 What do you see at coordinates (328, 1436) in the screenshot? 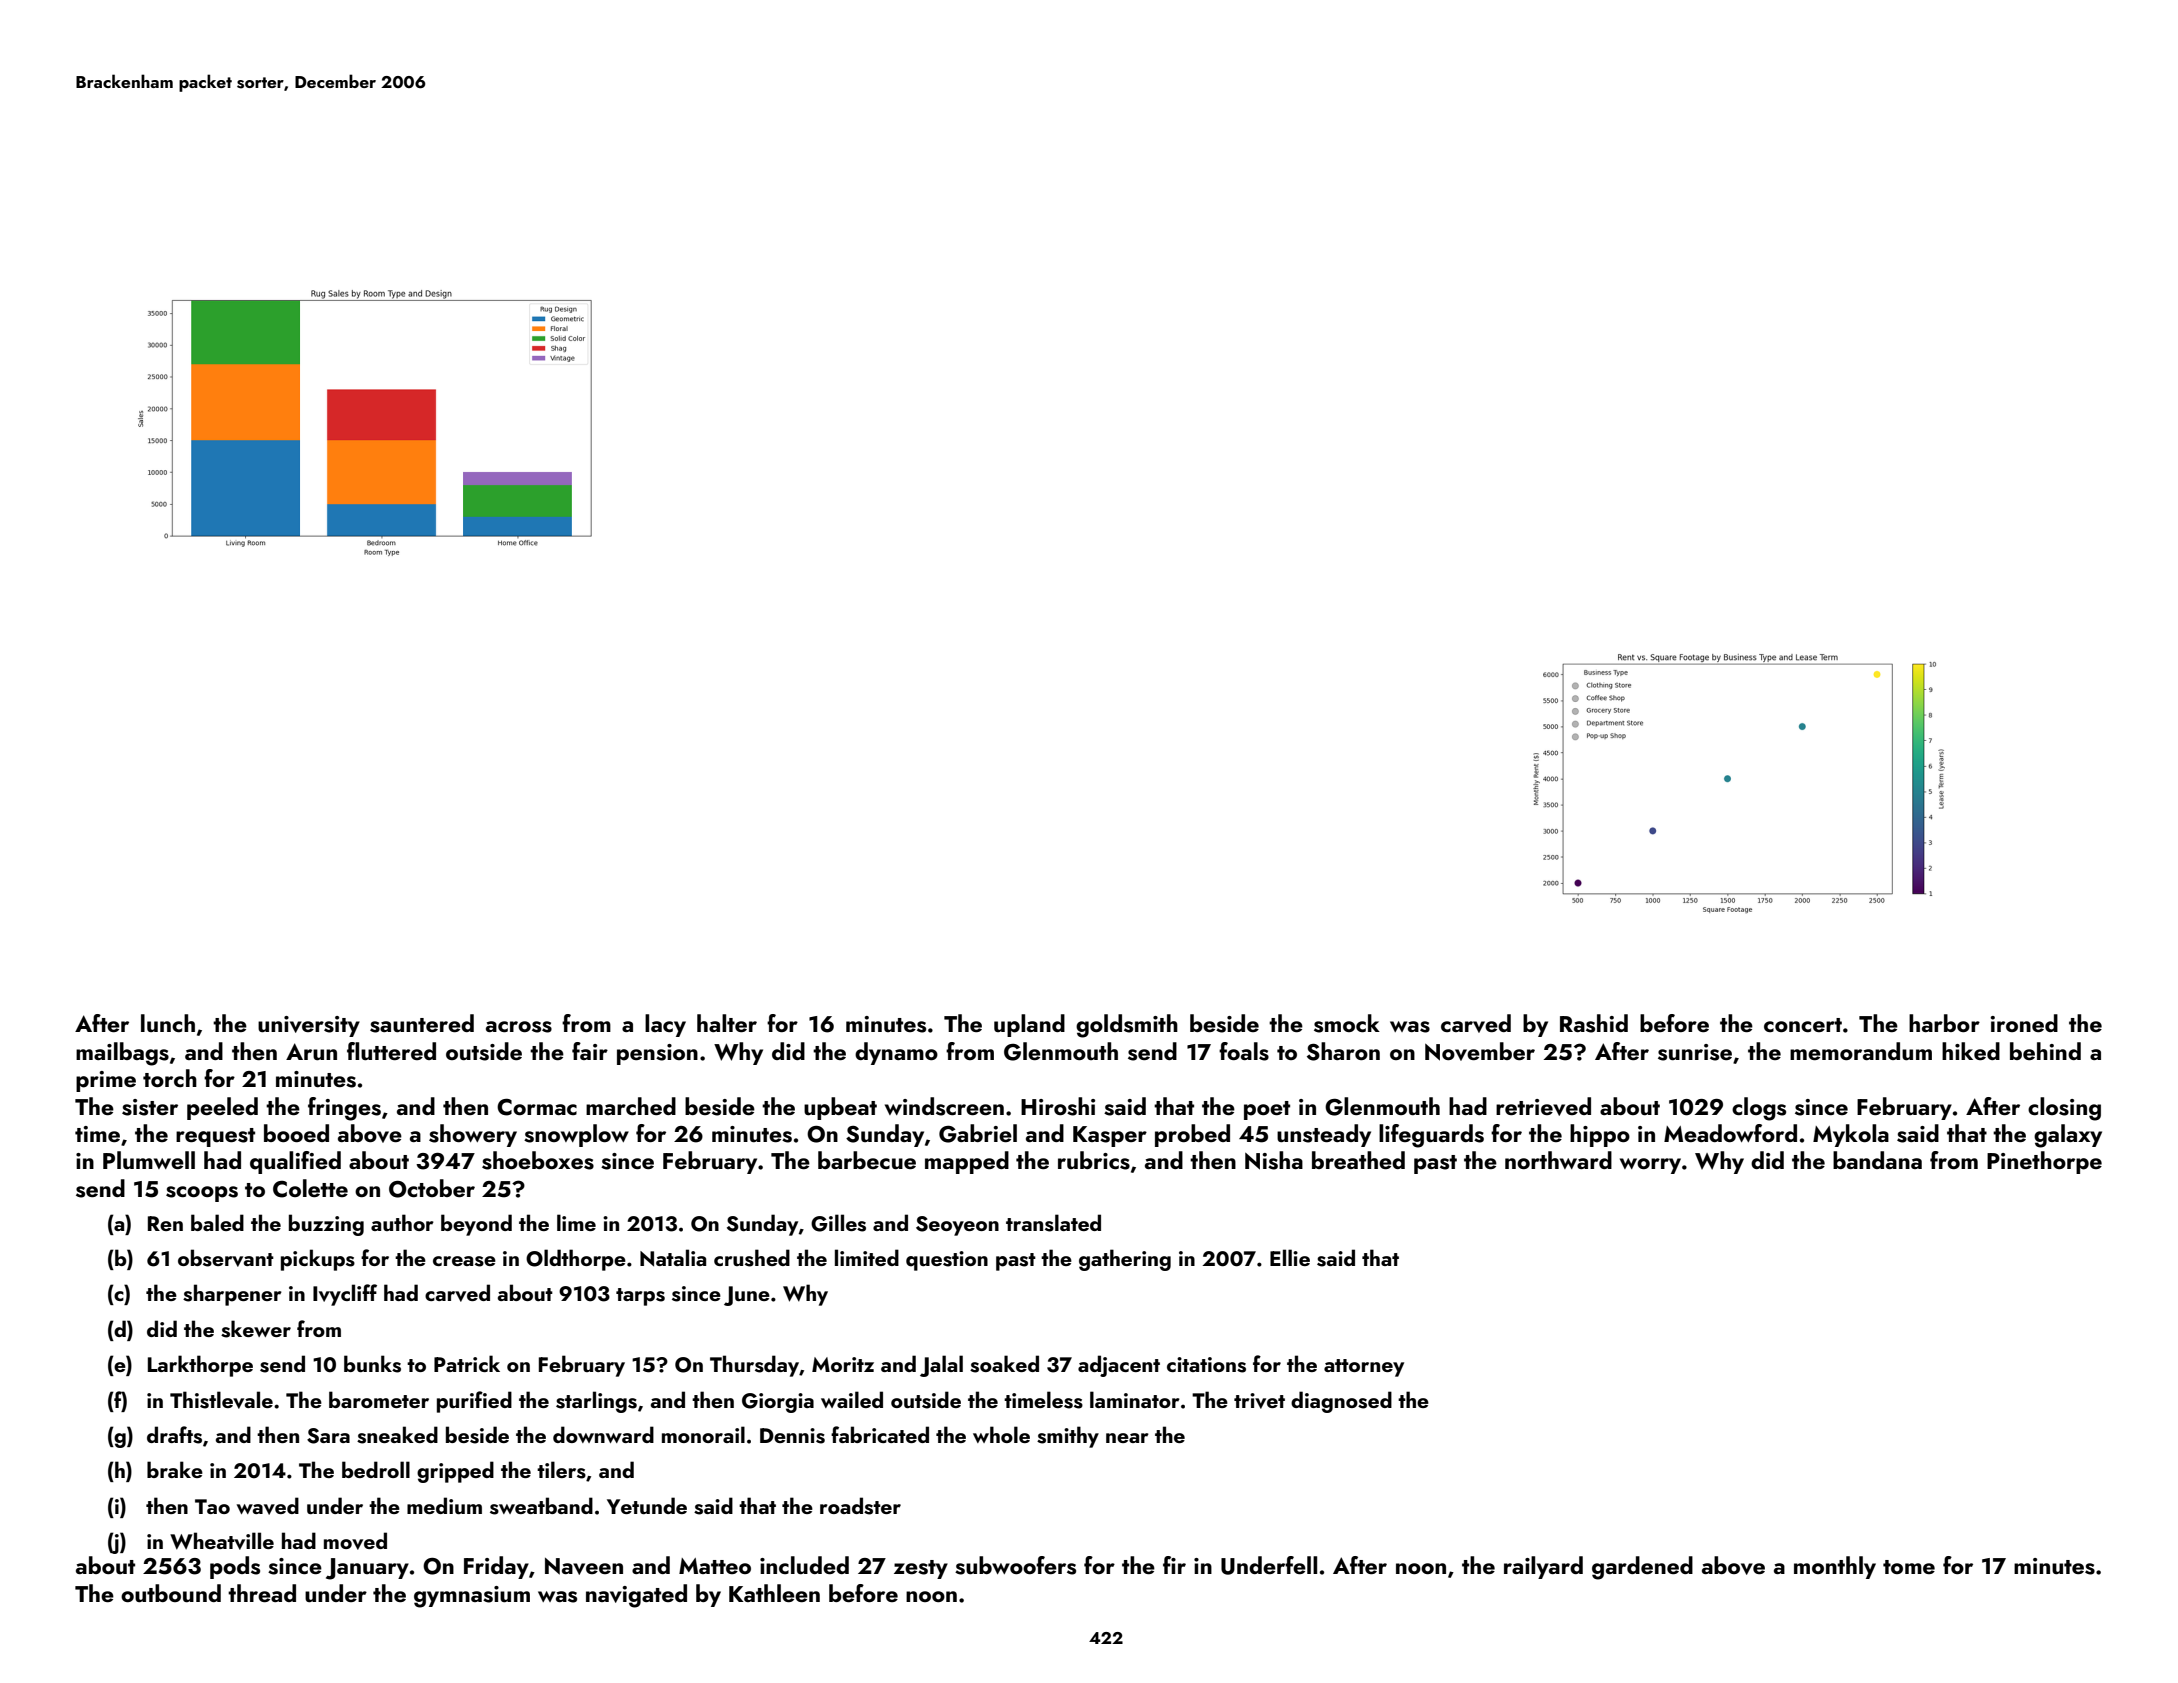
I see `Sara` at bounding box center [328, 1436].
